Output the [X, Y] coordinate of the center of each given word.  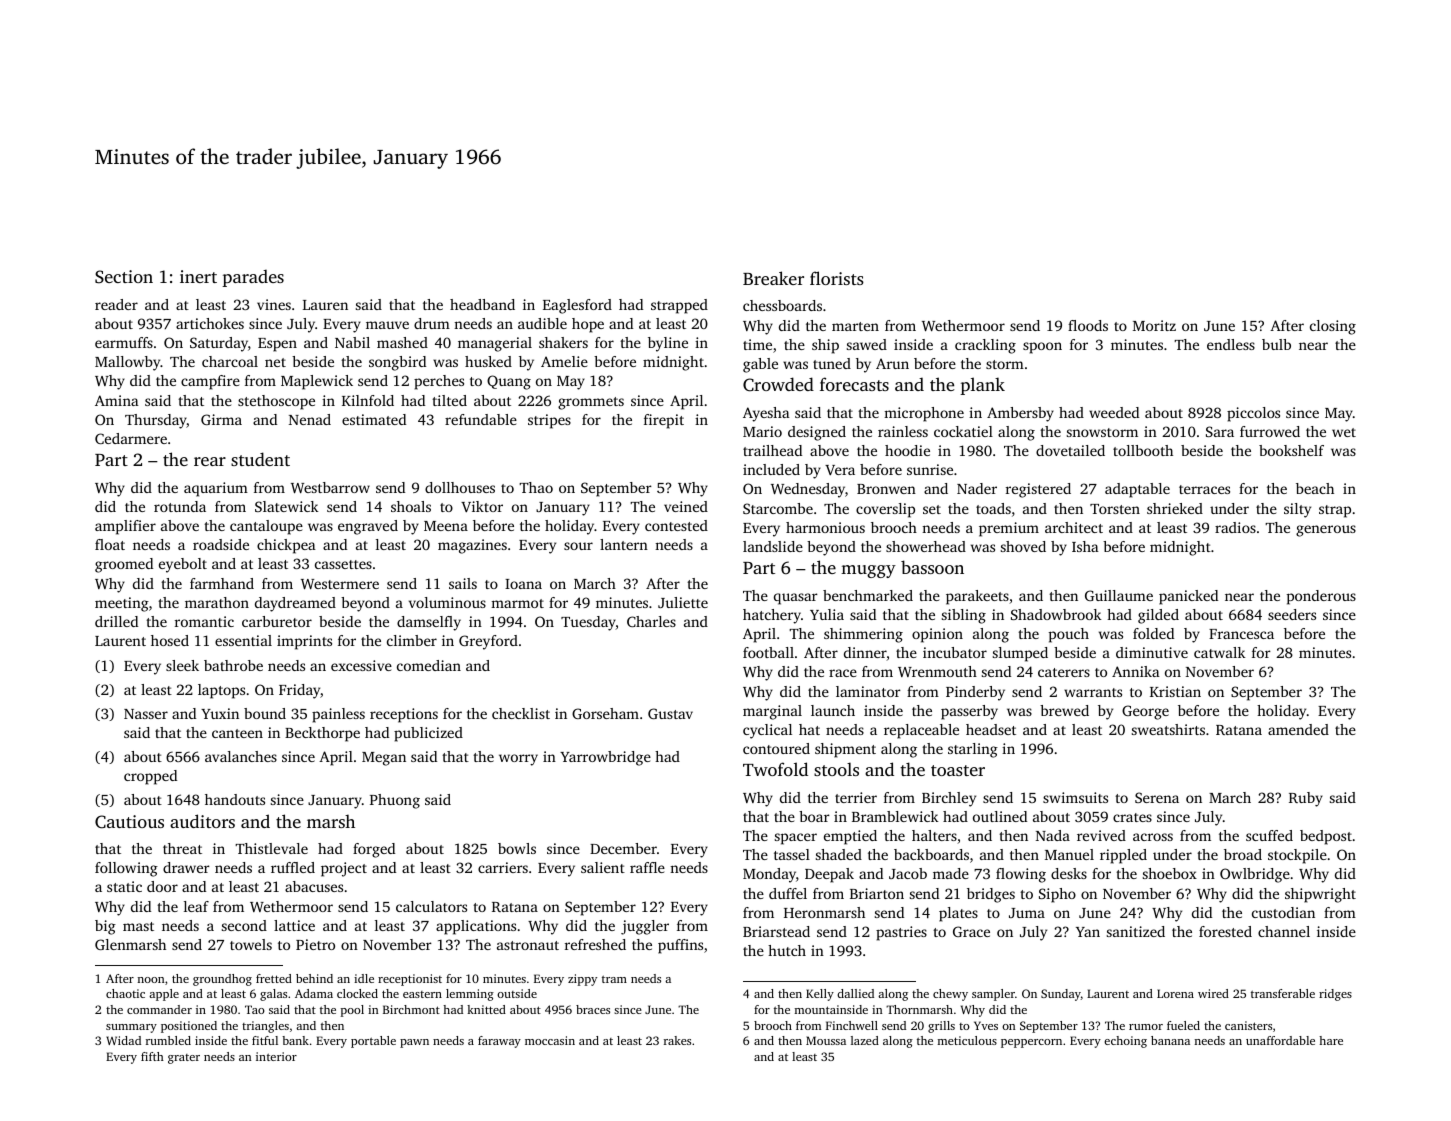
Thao [536, 487]
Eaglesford [577, 306]
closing [1333, 327]
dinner [865, 654]
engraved [368, 527]
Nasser [146, 714]
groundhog [222, 980]
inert [198, 276]
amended [1298, 729]
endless [1231, 344]
